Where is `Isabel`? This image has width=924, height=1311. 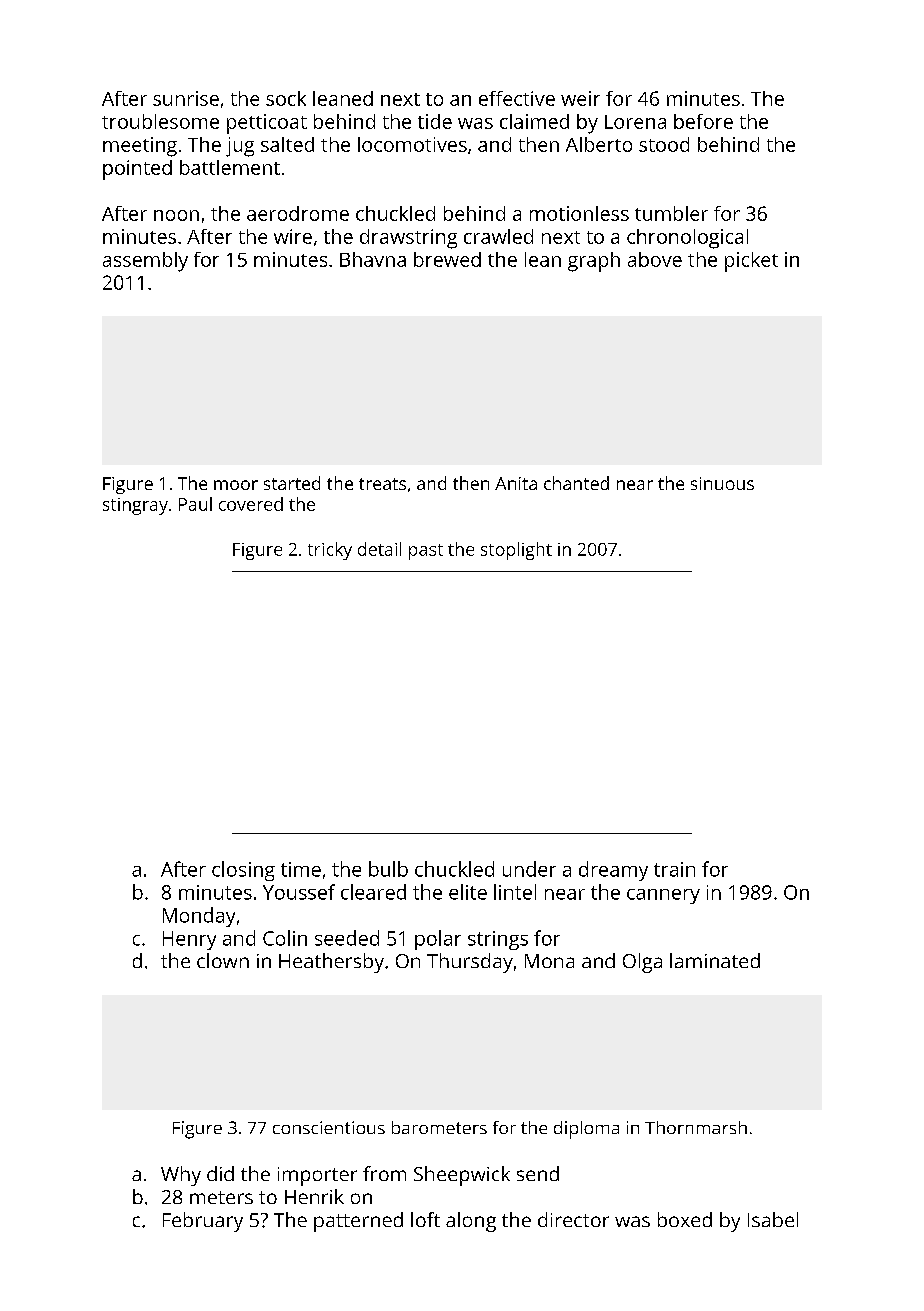 Isabel is located at coordinates (773, 1219).
